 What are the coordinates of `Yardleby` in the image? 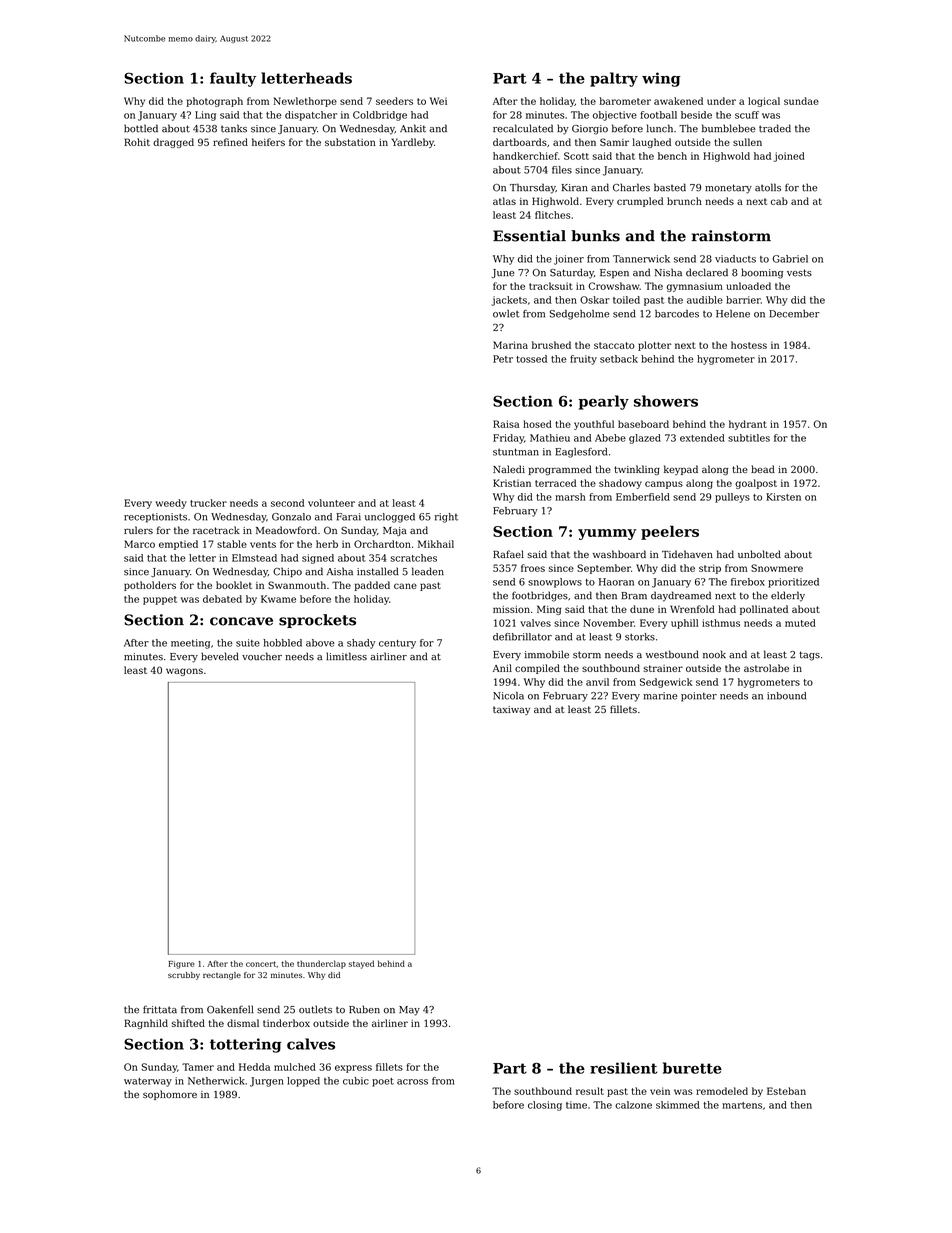 It's located at (413, 143).
